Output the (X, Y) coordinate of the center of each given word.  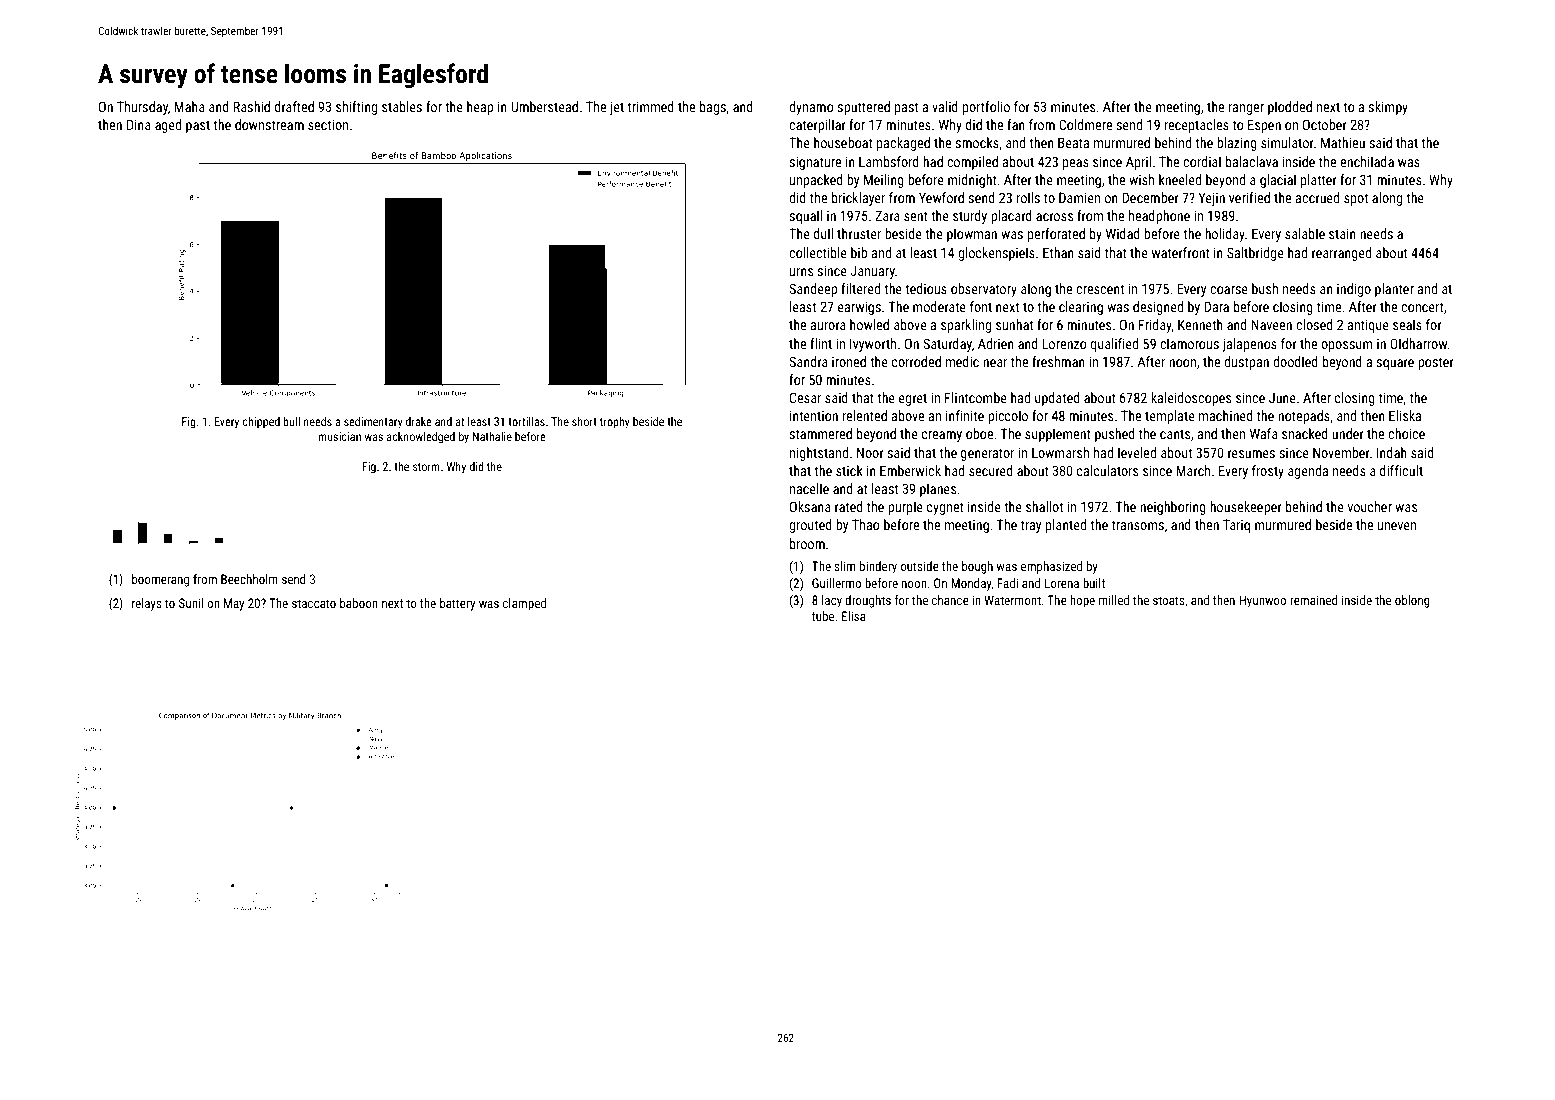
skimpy (1388, 108)
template (1170, 417)
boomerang (160, 580)
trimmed (650, 106)
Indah (1392, 452)
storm (426, 467)
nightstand (819, 454)
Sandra (808, 361)
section (328, 124)
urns (801, 272)
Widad (1123, 233)
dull (823, 233)
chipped (261, 423)
